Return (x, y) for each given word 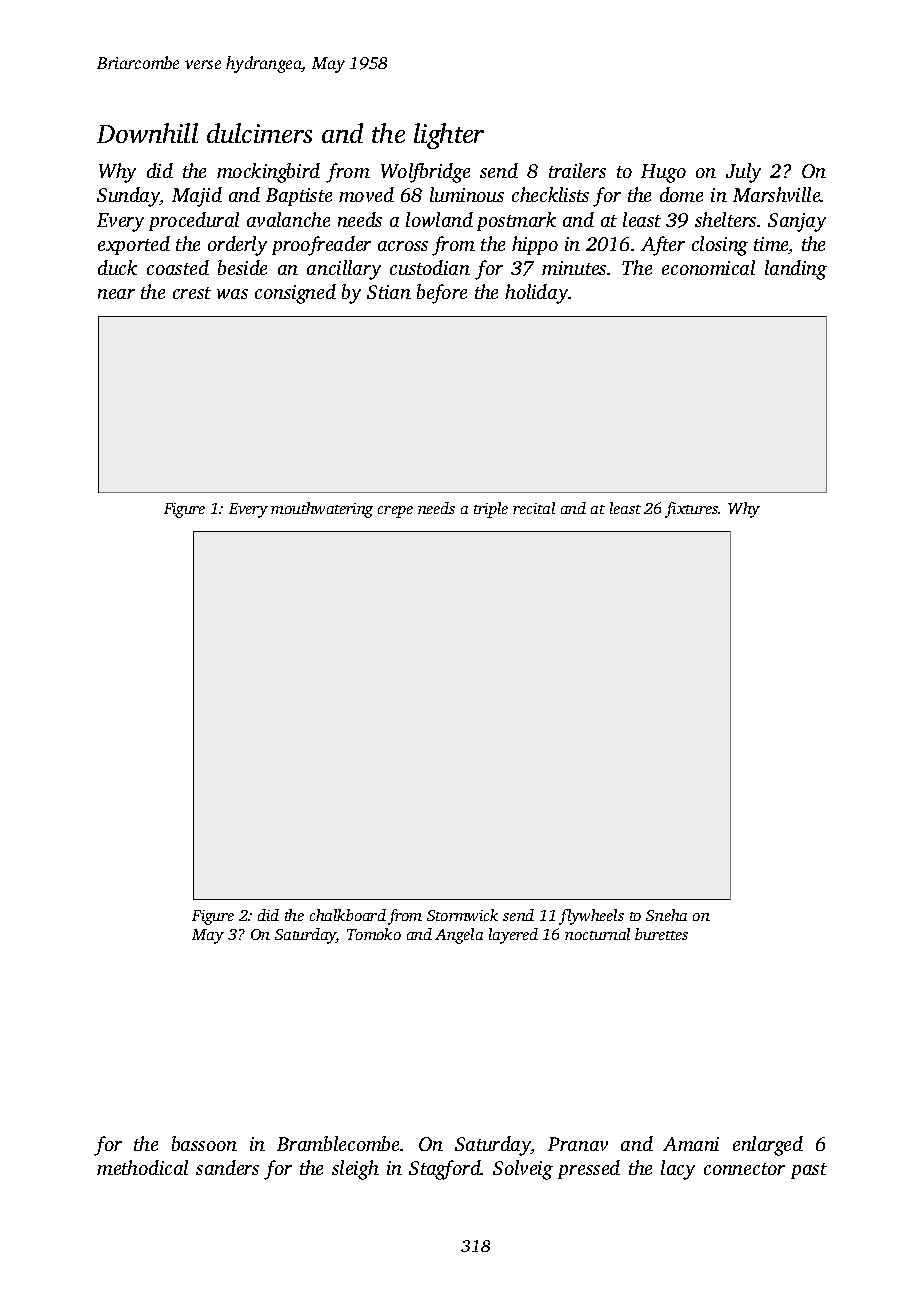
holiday (537, 294)
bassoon (204, 1143)
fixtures (692, 510)
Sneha (666, 915)
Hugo (663, 173)
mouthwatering (322, 510)
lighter (449, 136)
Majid (197, 197)
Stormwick (462, 915)
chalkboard (348, 915)
